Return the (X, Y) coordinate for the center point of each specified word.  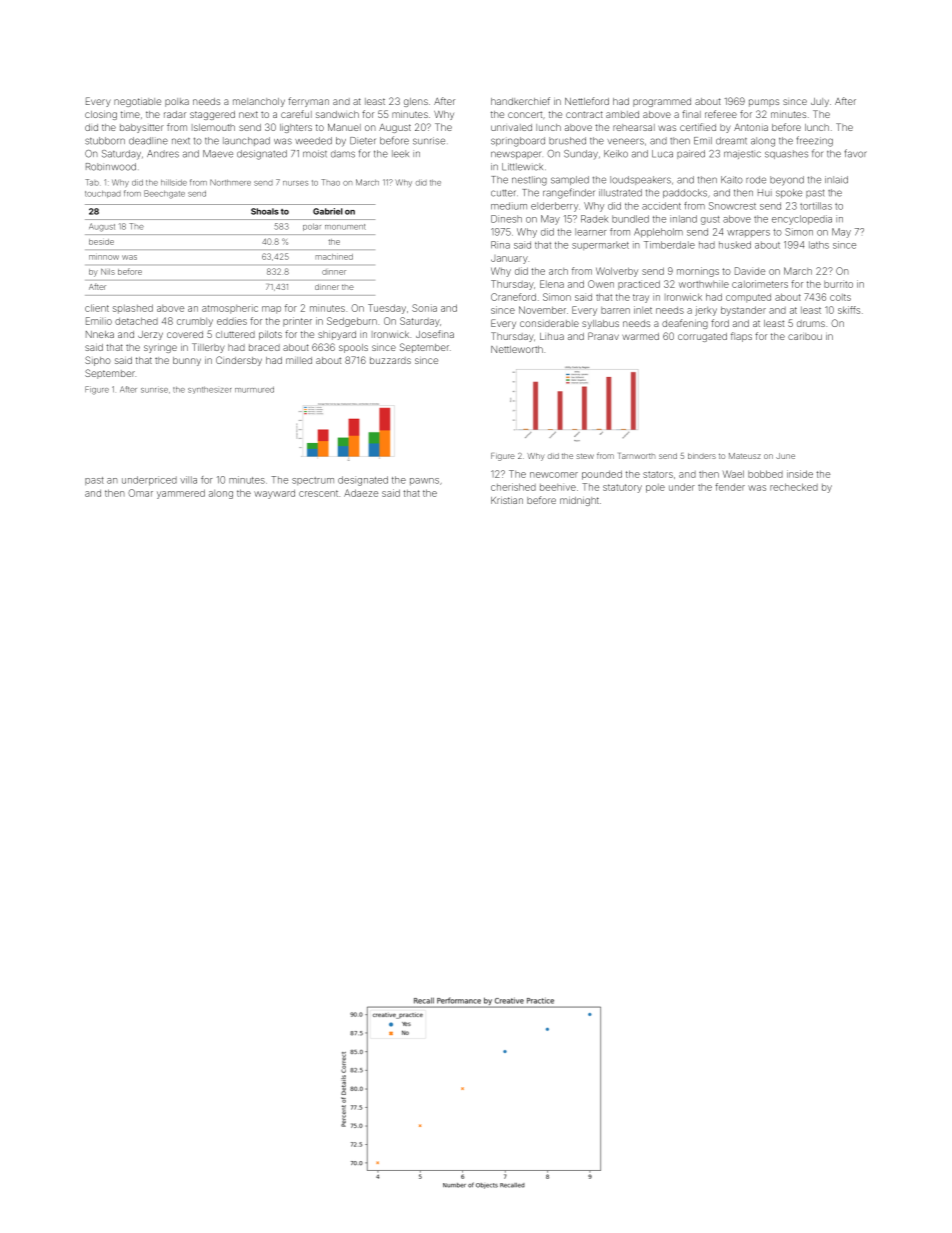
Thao (330, 182)
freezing (814, 141)
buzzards (390, 360)
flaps (741, 337)
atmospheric (230, 309)
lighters (296, 128)
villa (188, 480)
